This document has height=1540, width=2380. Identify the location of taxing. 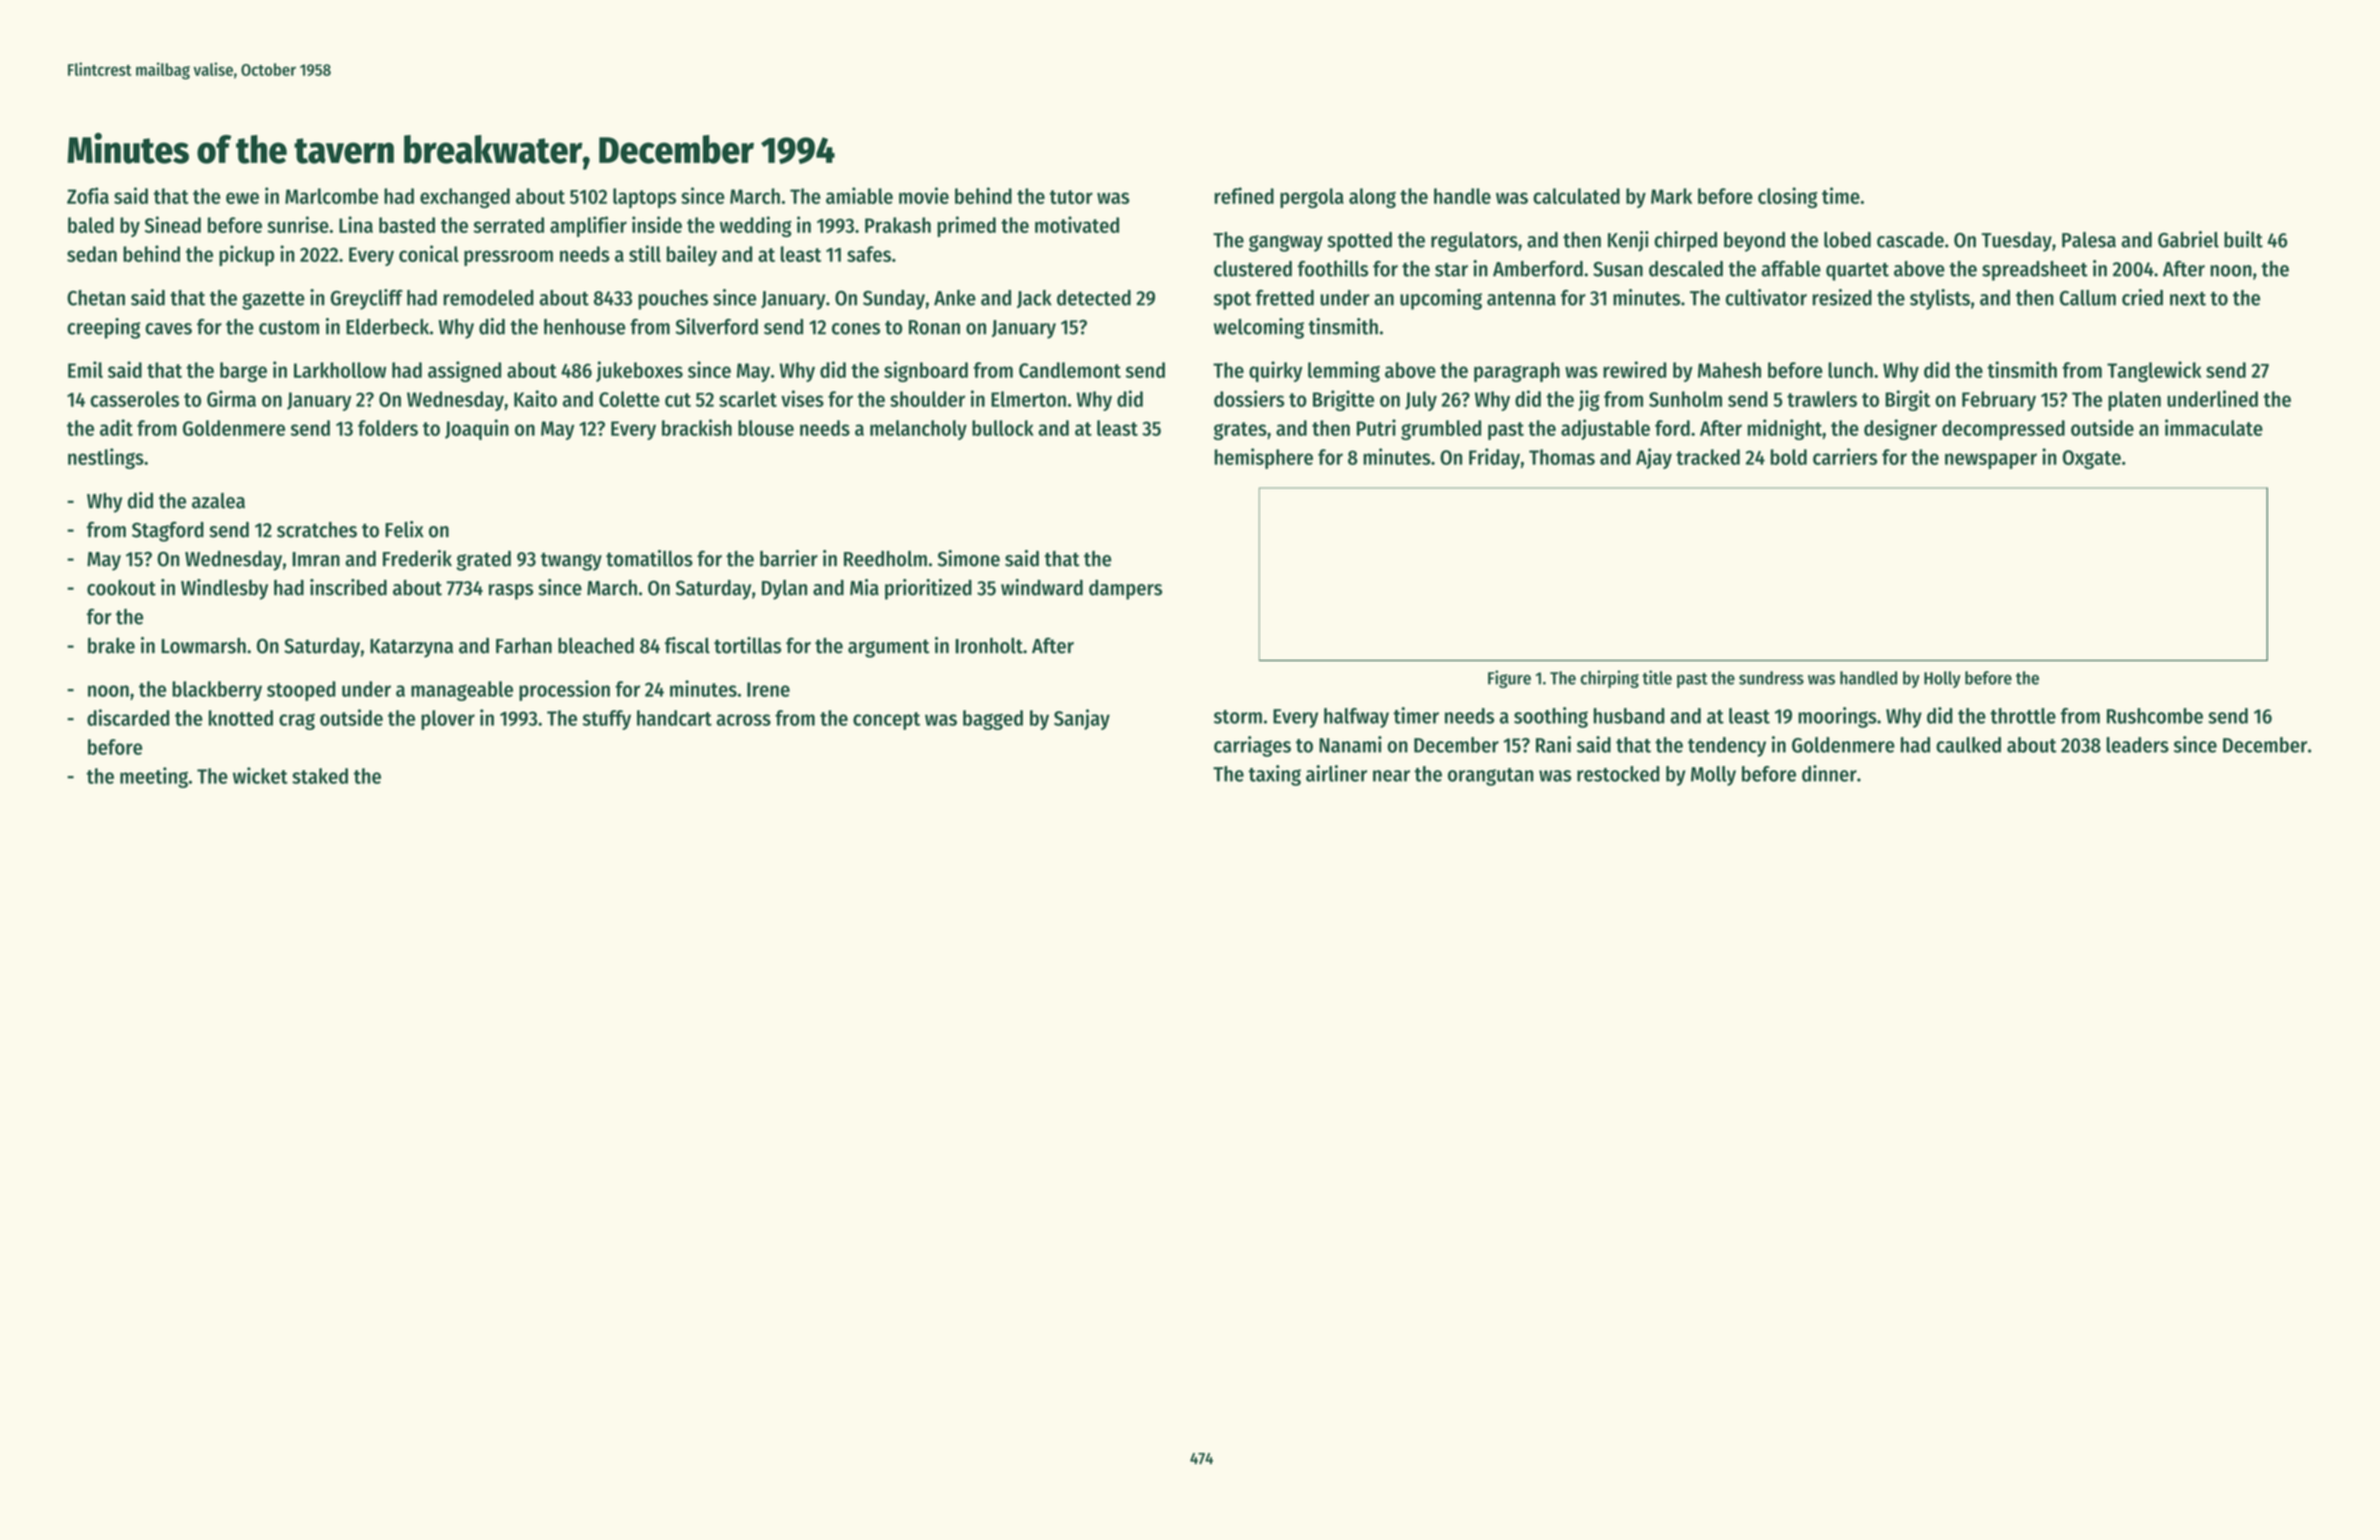
(1275, 775).
